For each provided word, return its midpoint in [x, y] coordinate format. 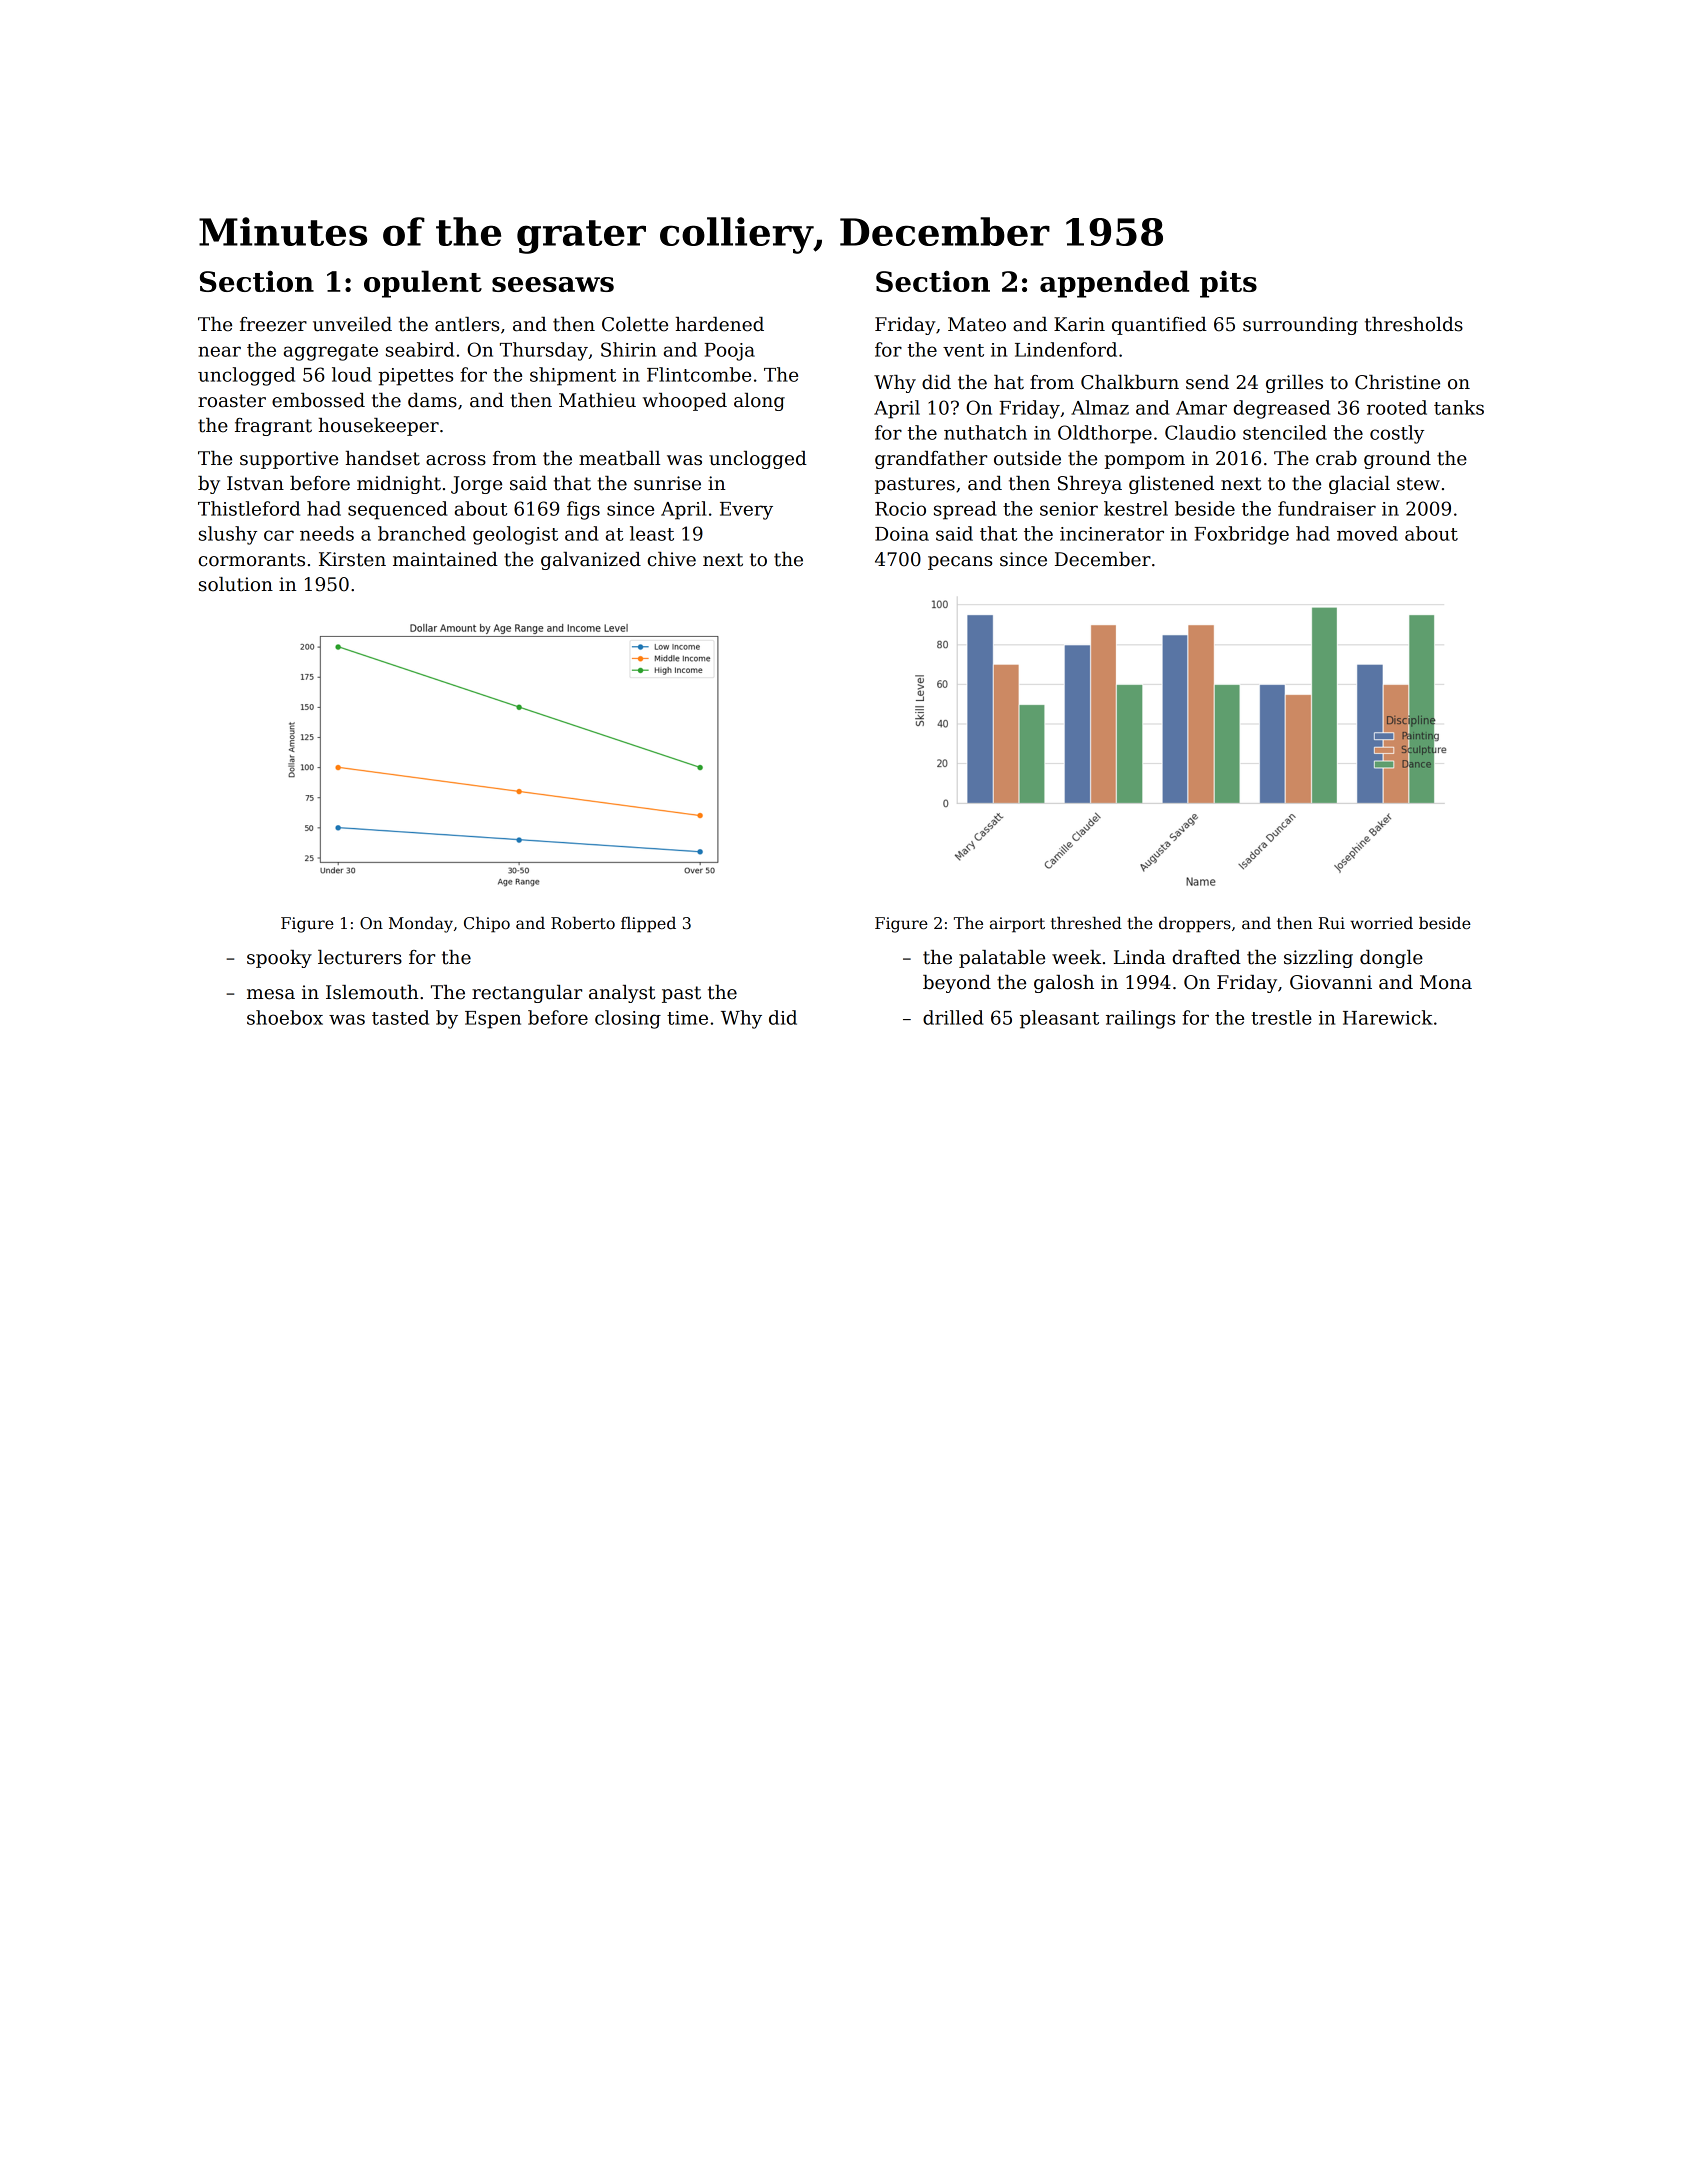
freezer [273, 324]
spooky [279, 959]
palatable [1002, 959]
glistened [1171, 485]
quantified [1159, 326]
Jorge [476, 485]
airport [1017, 925]
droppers [1195, 925]
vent [963, 350]
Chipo [487, 925]
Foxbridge [1242, 535]
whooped [685, 402]
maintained [445, 559]
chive [672, 559]
